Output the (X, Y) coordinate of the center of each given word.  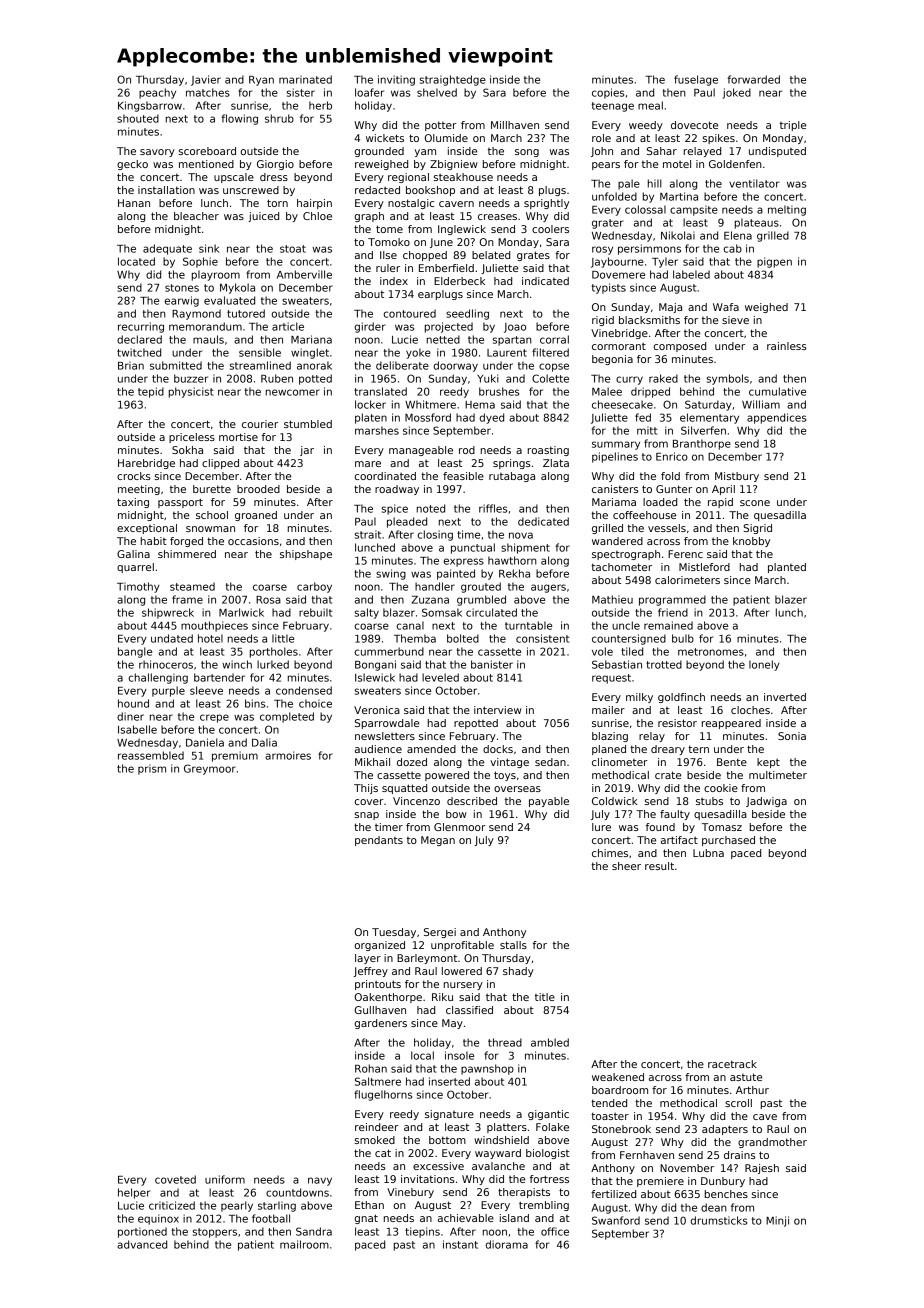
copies (608, 93)
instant (460, 1244)
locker (370, 404)
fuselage (696, 80)
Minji (777, 1221)
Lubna (708, 853)
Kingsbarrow (150, 106)
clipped (220, 464)
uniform (225, 1179)
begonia (612, 360)
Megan (438, 841)
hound (133, 703)
